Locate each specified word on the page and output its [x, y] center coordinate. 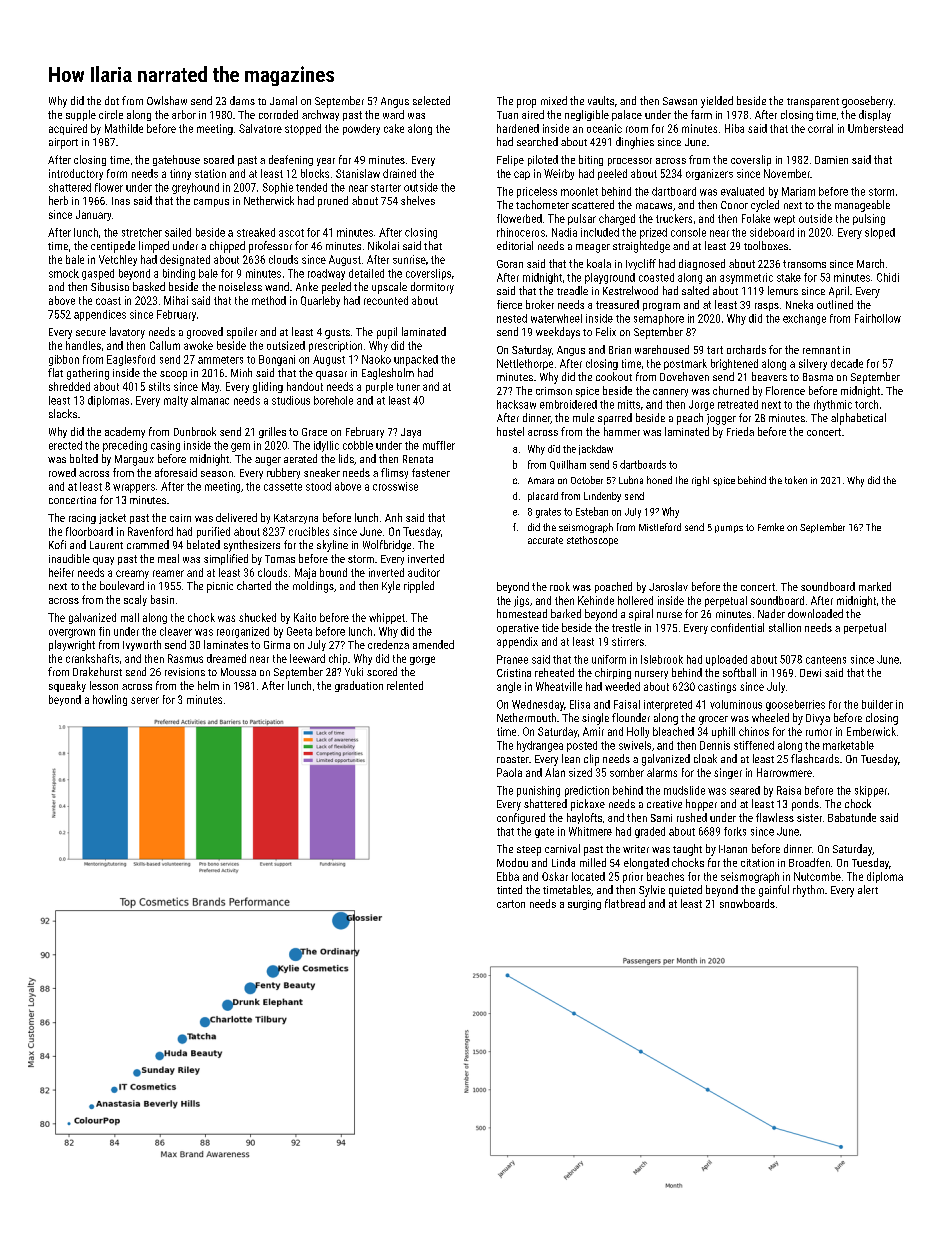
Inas [121, 201]
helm [208, 685]
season [217, 474]
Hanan [733, 849]
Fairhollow [878, 318]
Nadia [564, 232]
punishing [538, 791]
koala [599, 263]
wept [784, 220]
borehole [333, 400]
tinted [509, 889]
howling [110, 700]
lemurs [783, 290]
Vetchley [118, 260]
